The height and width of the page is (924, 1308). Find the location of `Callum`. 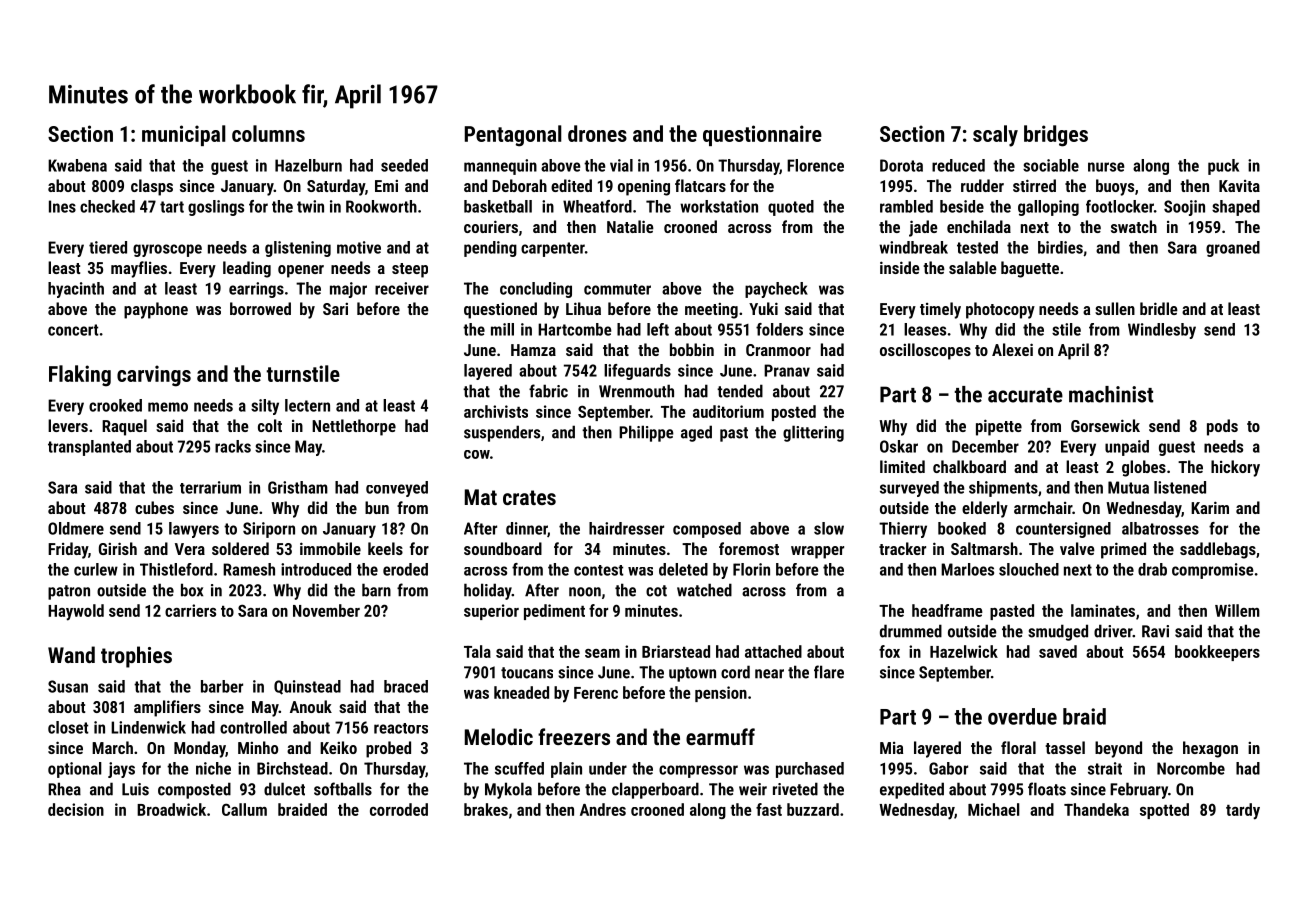

Callum is located at coordinates (244, 809).
